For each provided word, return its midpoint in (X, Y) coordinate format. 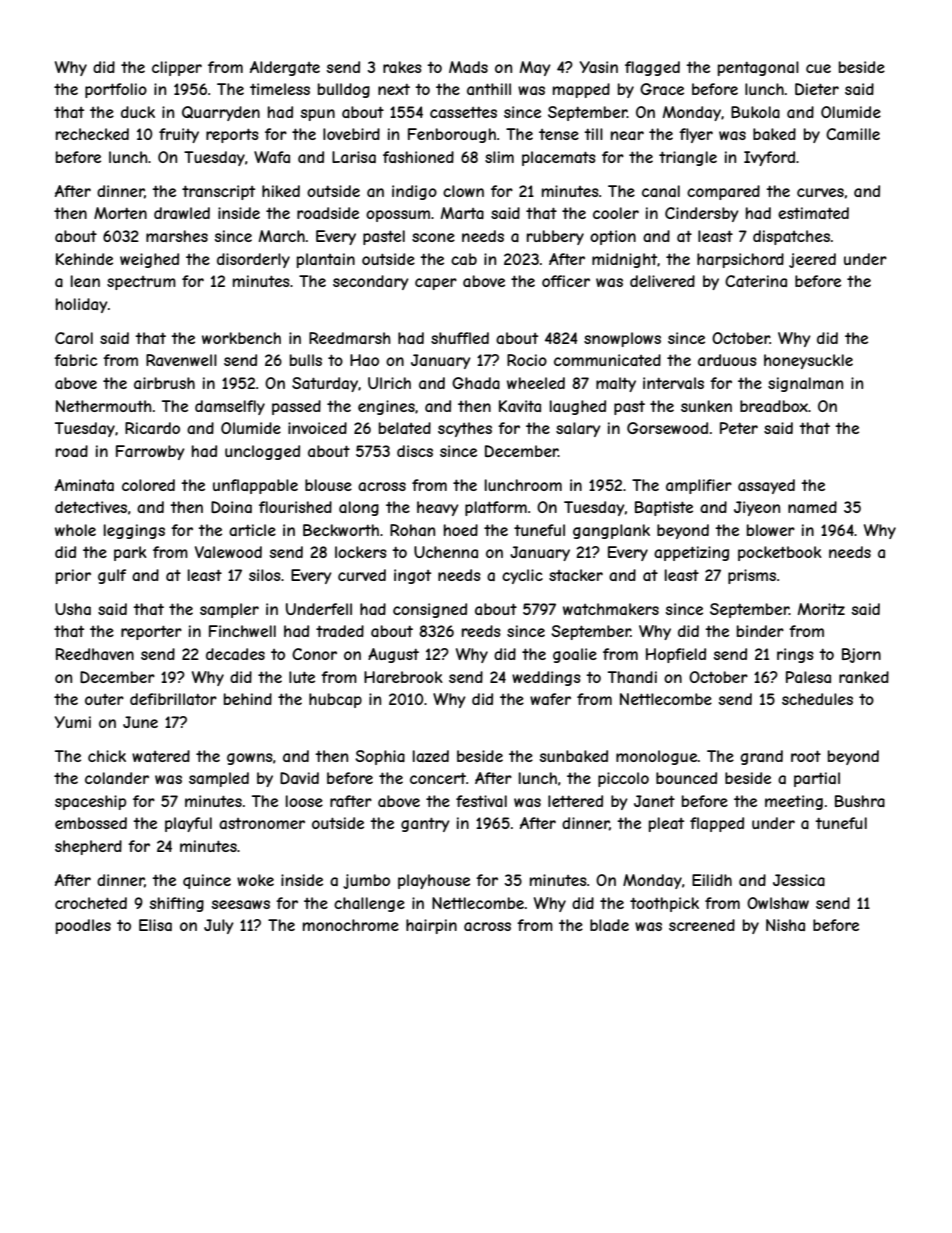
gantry (425, 824)
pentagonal (758, 68)
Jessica (799, 880)
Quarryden (221, 113)
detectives (91, 507)
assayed (766, 486)
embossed (91, 823)
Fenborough (452, 135)
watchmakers (611, 609)
